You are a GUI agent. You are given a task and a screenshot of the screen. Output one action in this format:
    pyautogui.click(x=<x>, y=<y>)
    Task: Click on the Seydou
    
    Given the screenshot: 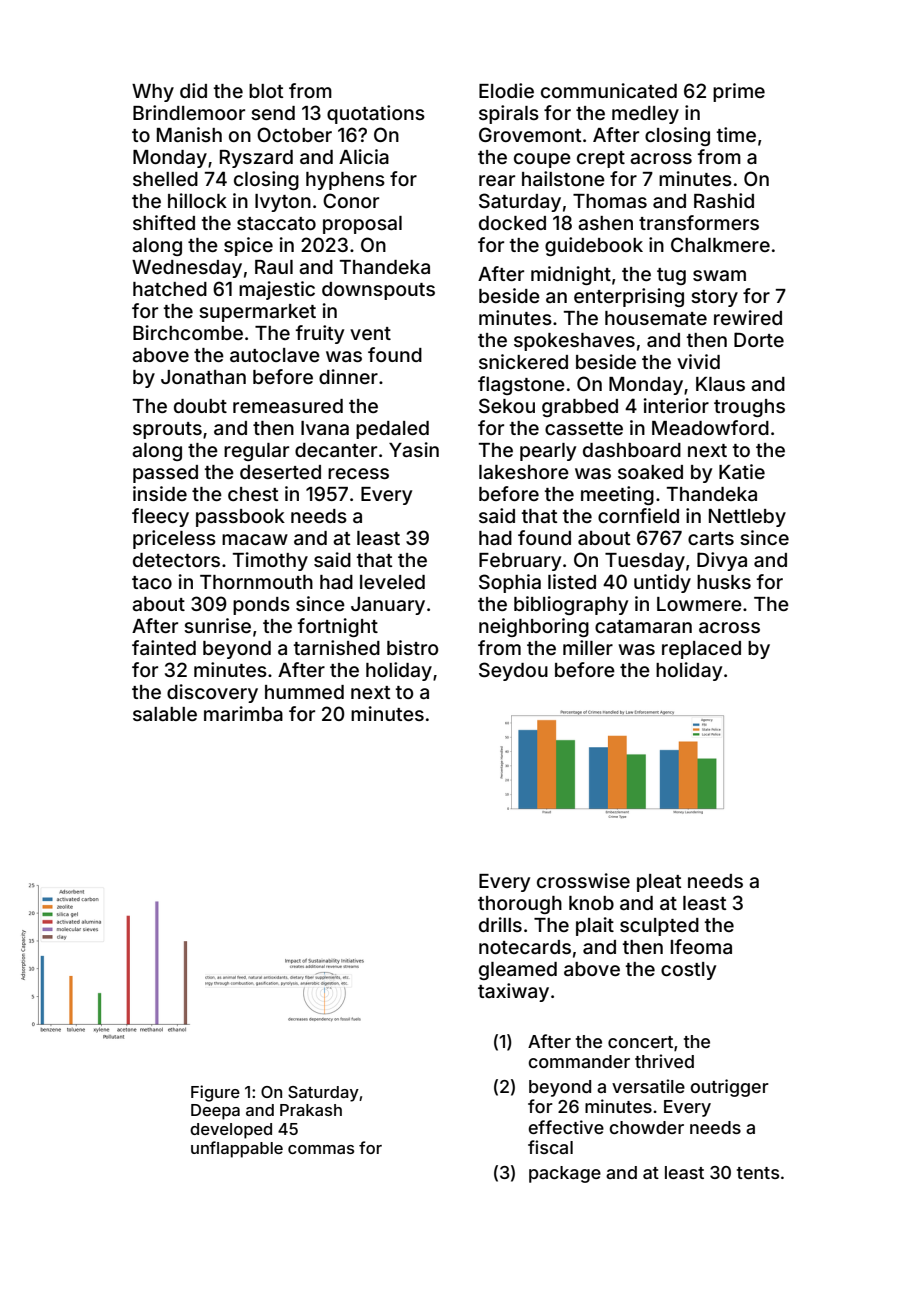 What is the action you would take?
    pyautogui.click(x=513, y=671)
